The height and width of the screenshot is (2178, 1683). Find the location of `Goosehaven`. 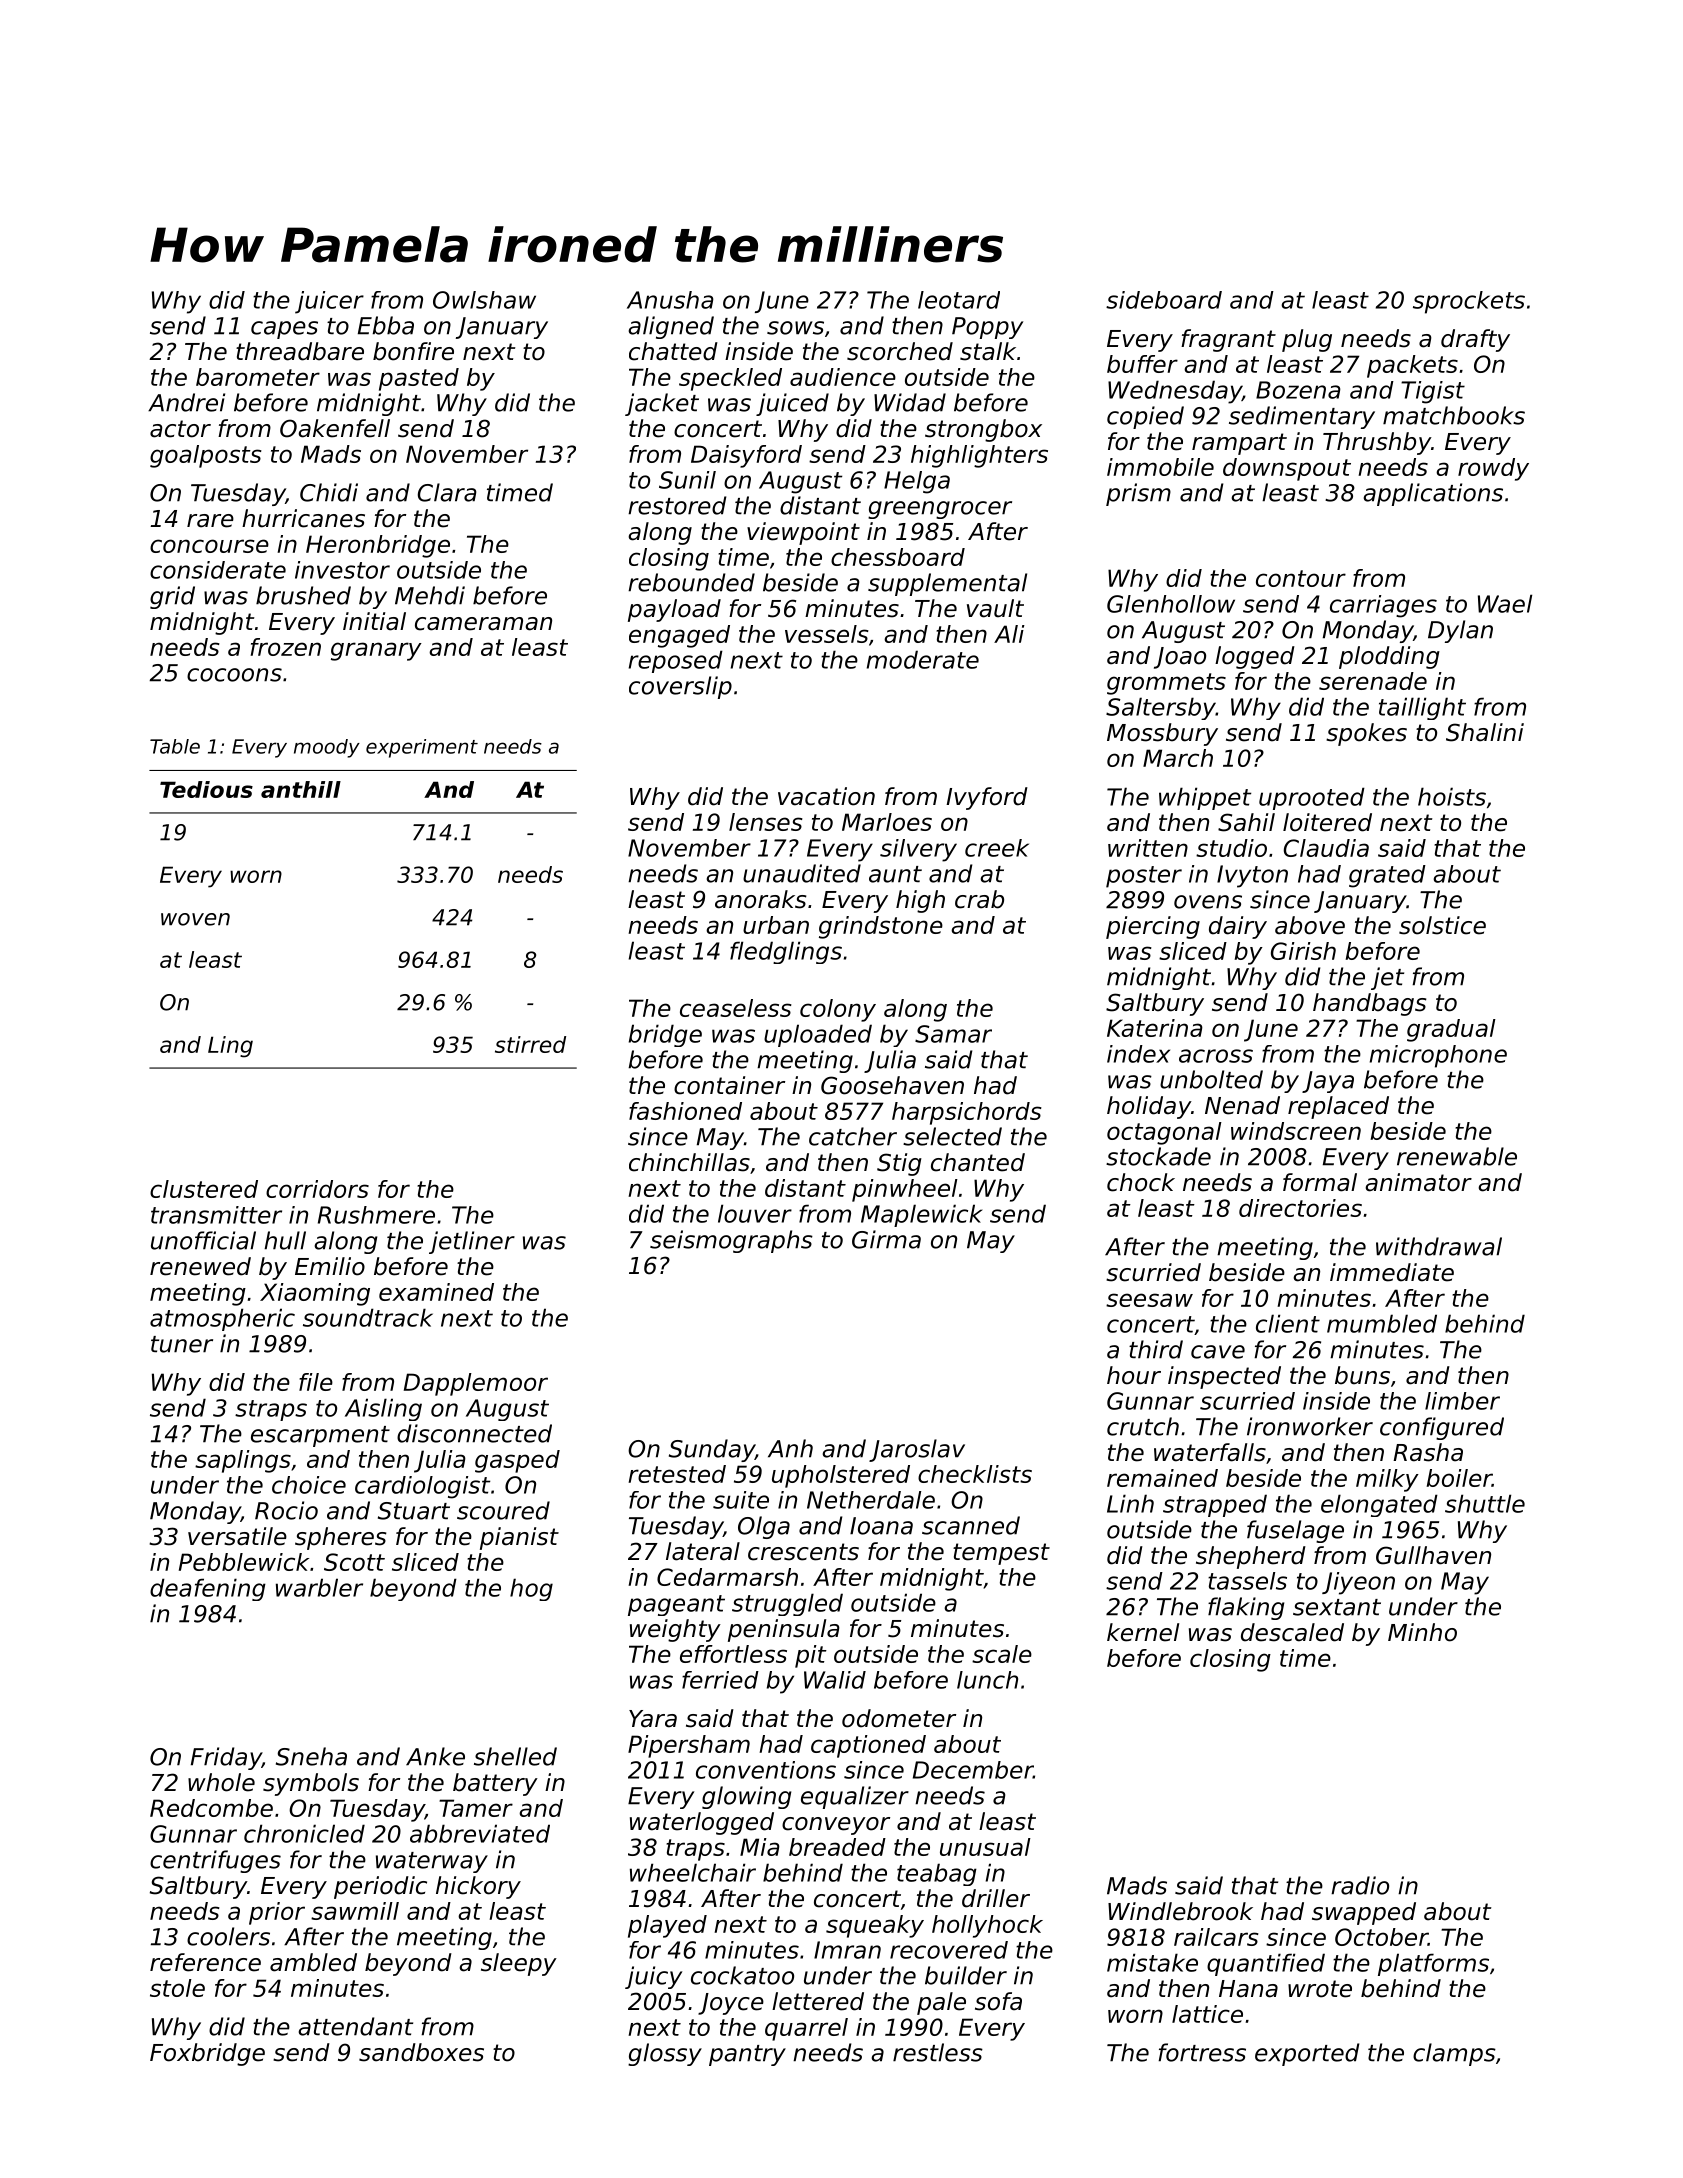

Goosehaven is located at coordinates (892, 1085).
